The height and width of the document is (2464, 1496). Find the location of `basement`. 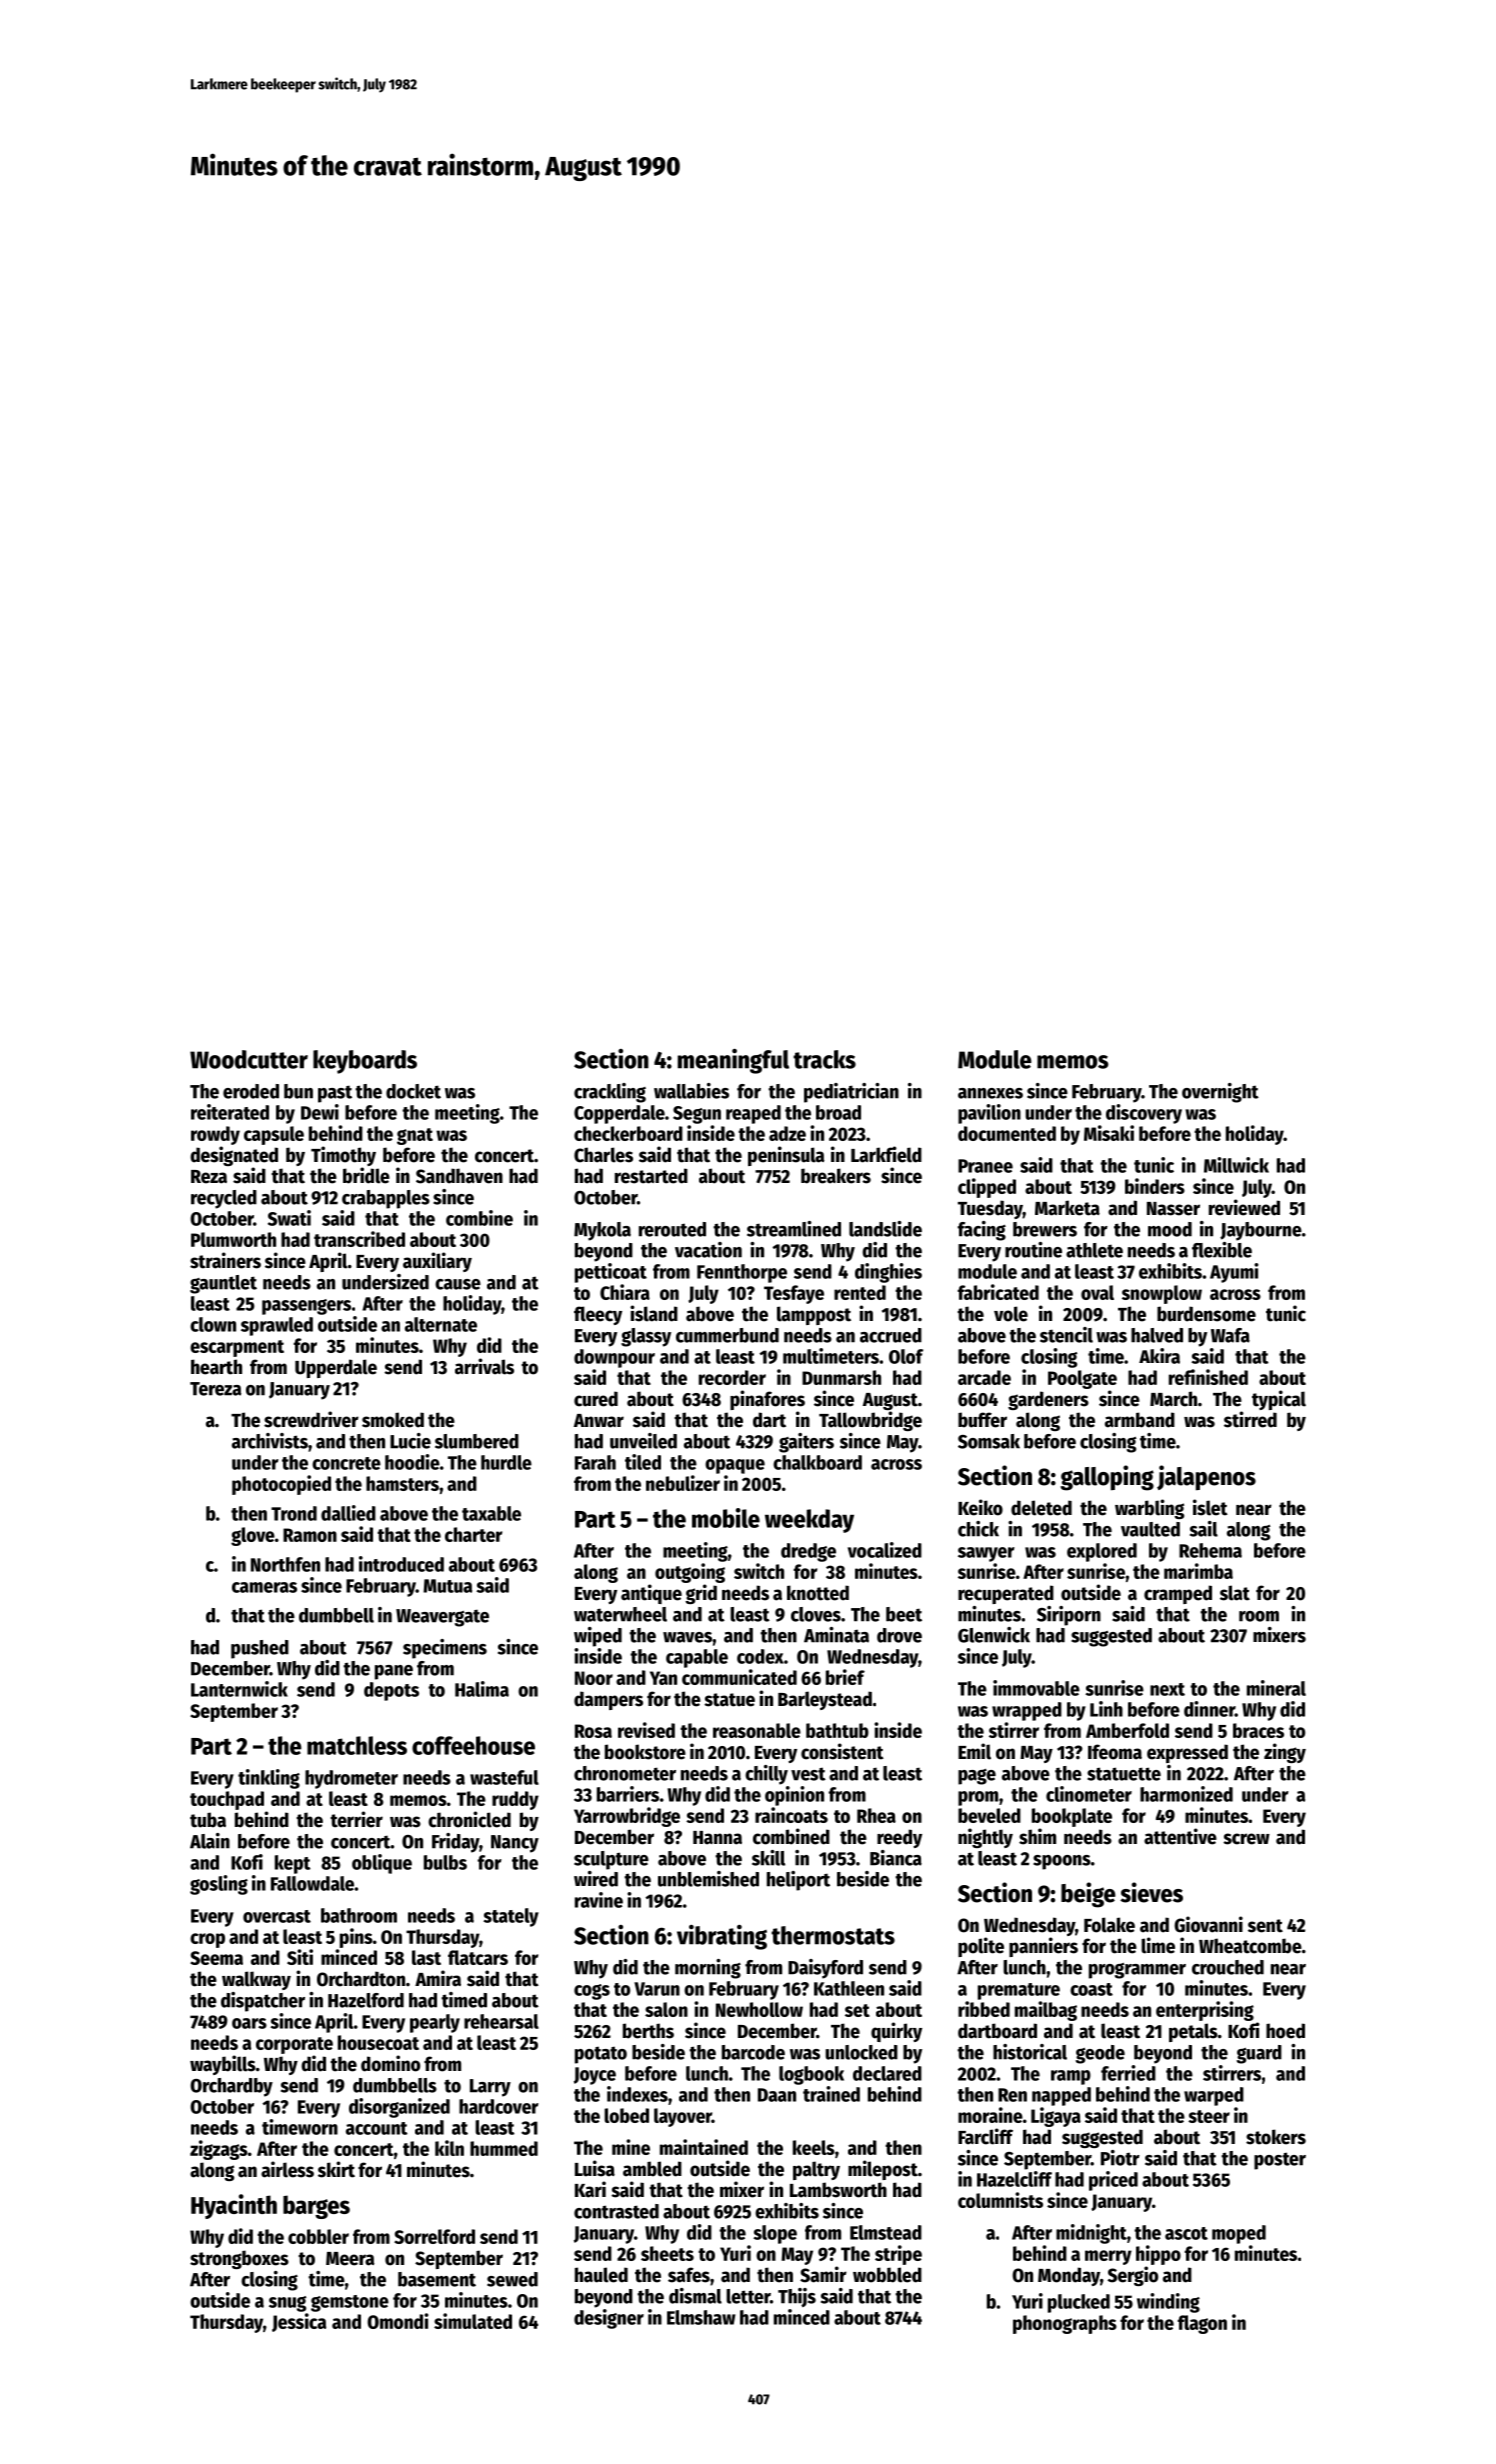

basement is located at coordinates (437, 2279).
